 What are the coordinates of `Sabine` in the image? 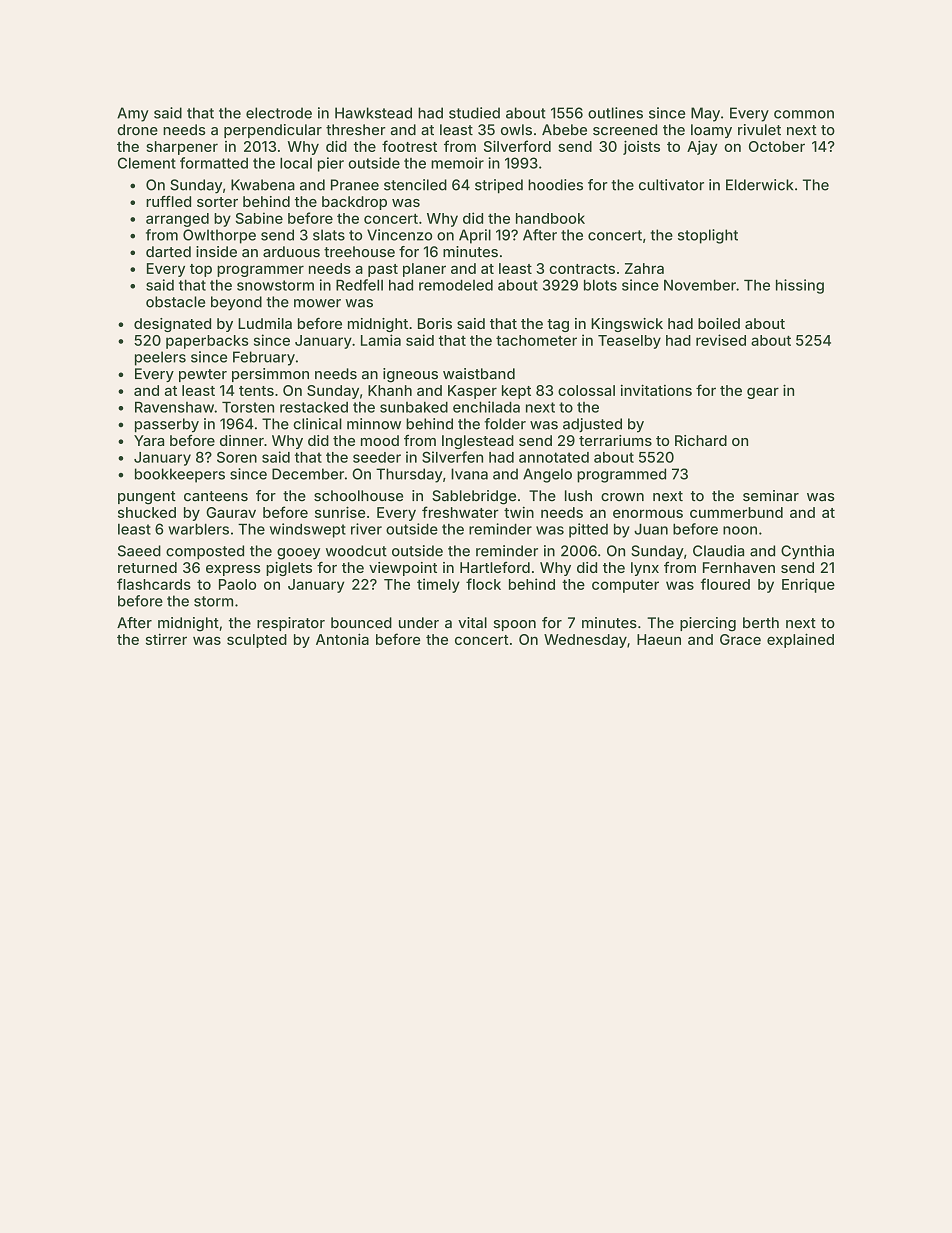 It's located at (259, 218).
